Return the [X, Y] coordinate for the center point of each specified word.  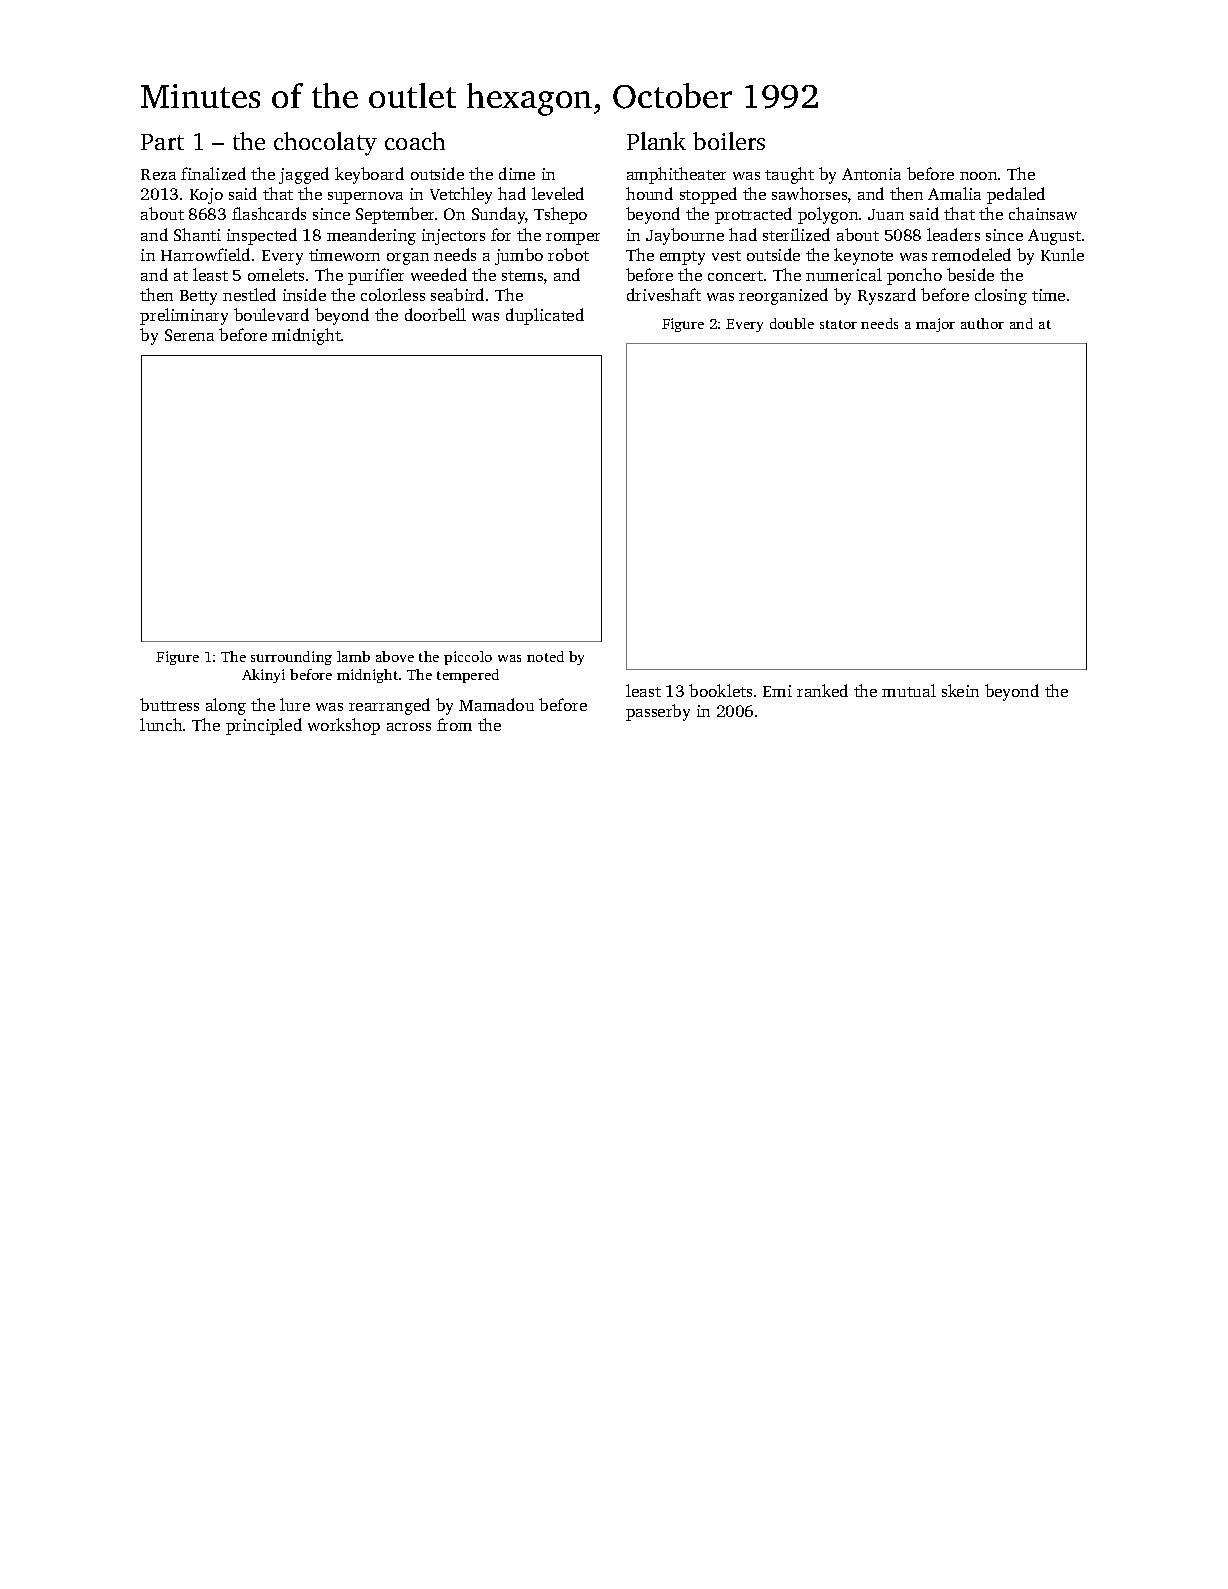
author [982, 323]
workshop [344, 726]
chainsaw [1043, 213]
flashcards [269, 213]
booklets [720, 690]
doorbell [435, 314]
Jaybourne [685, 236]
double [792, 323]
